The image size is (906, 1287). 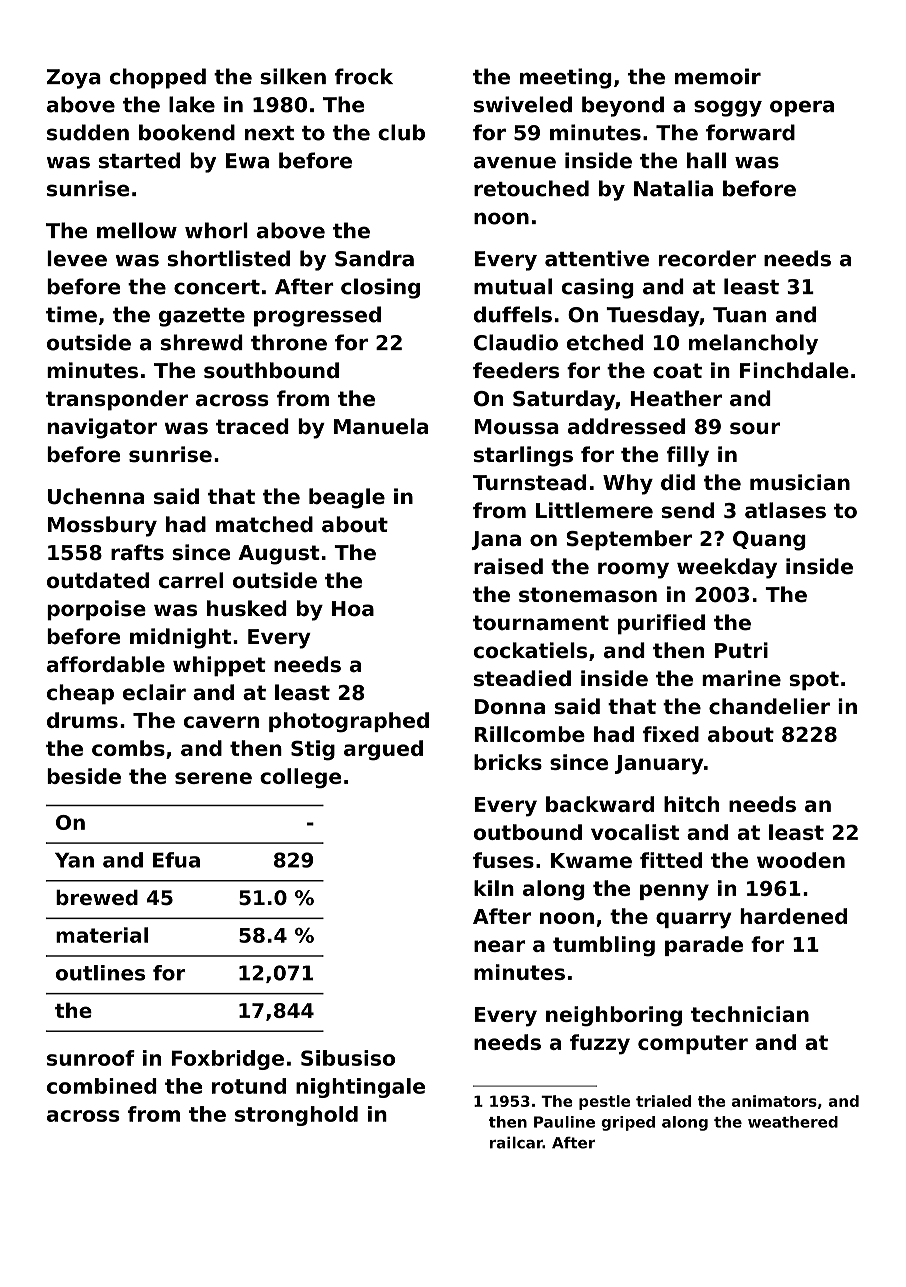 What do you see at coordinates (191, 580) in the screenshot?
I see `carrel` at bounding box center [191, 580].
